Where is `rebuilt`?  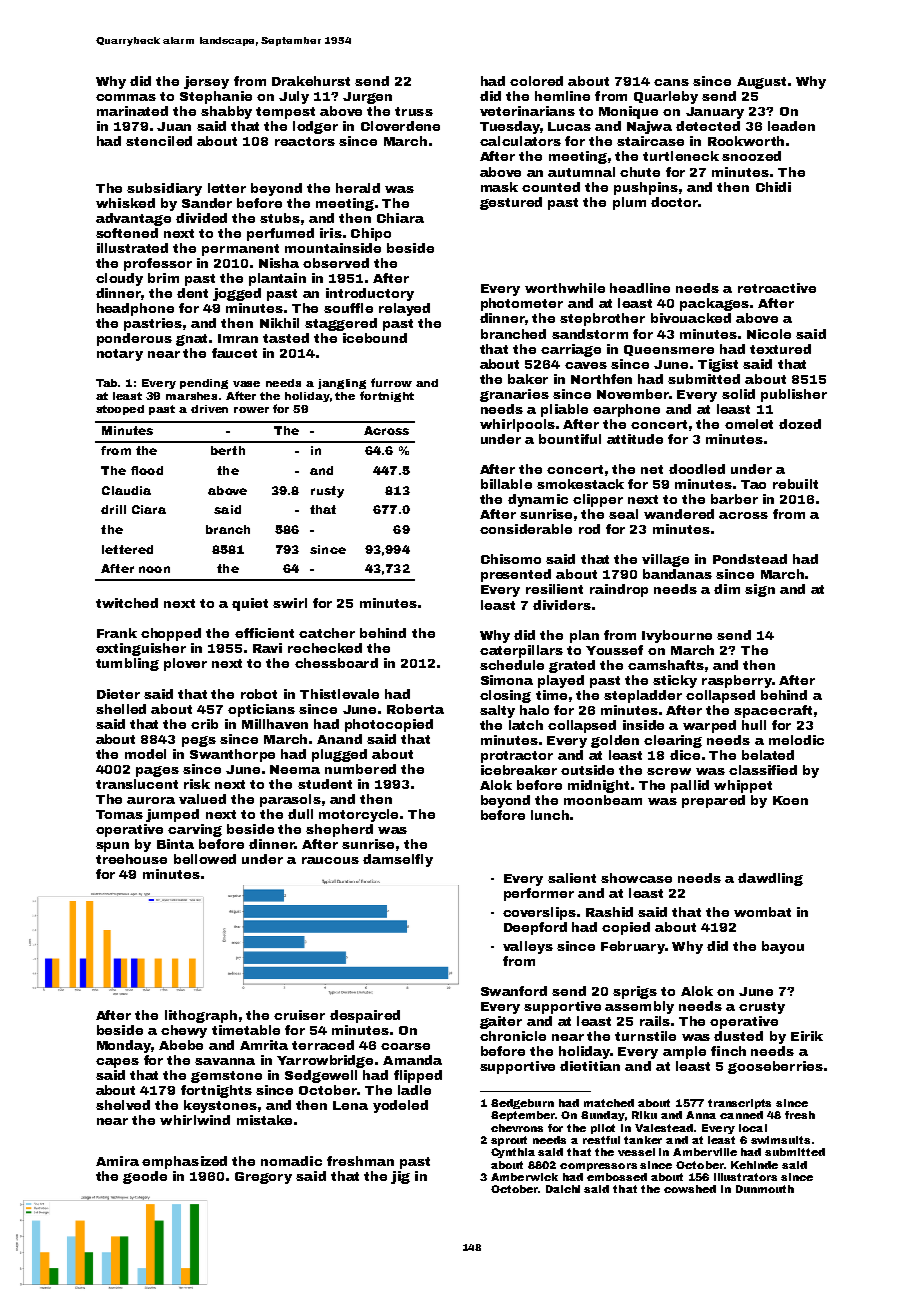 rebuilt is located at coordinates (795, 484).
